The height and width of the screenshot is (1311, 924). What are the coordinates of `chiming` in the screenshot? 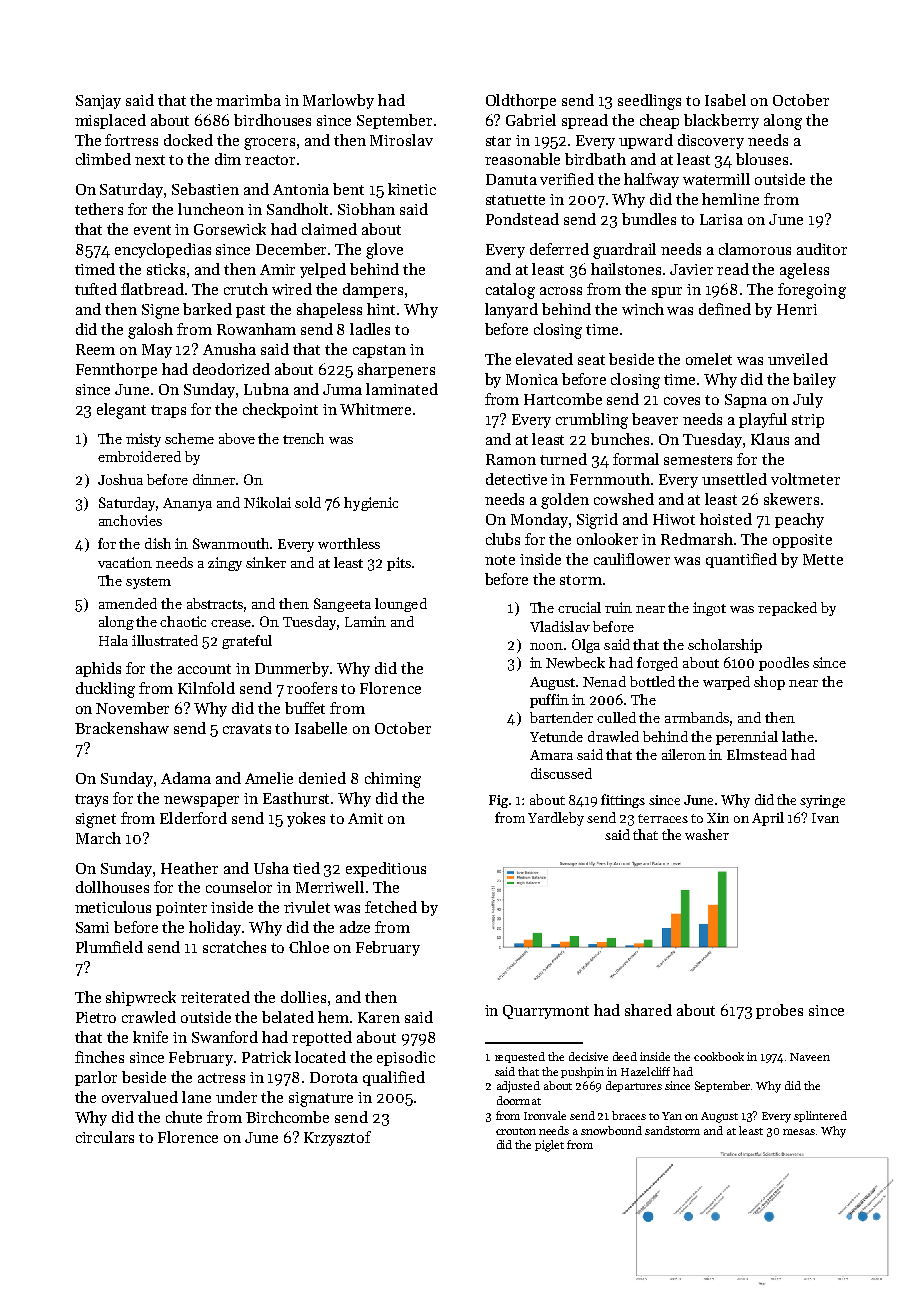 It's located at (393, 780).
